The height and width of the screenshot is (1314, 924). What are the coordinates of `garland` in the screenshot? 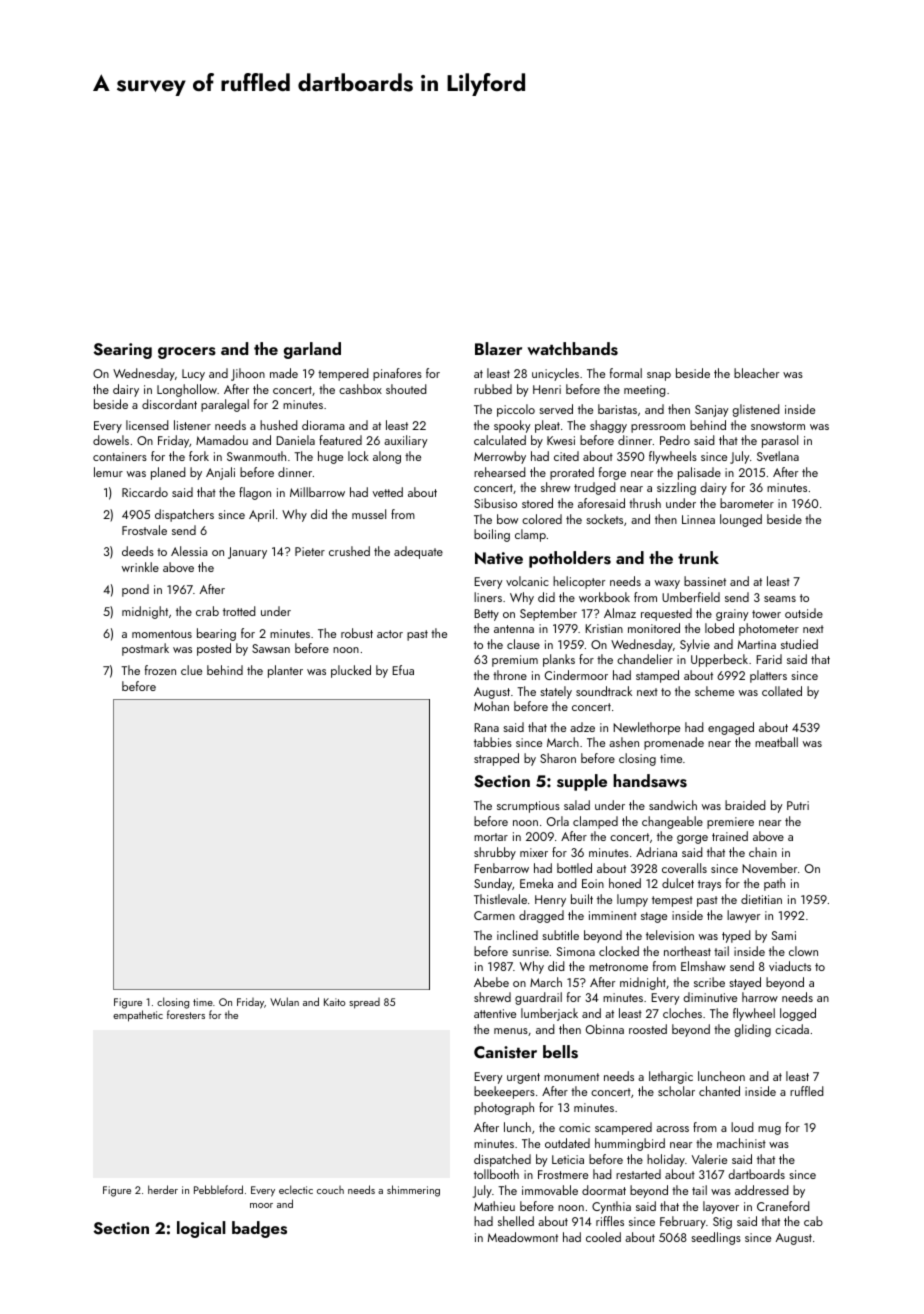 It's located at (312, 350).
